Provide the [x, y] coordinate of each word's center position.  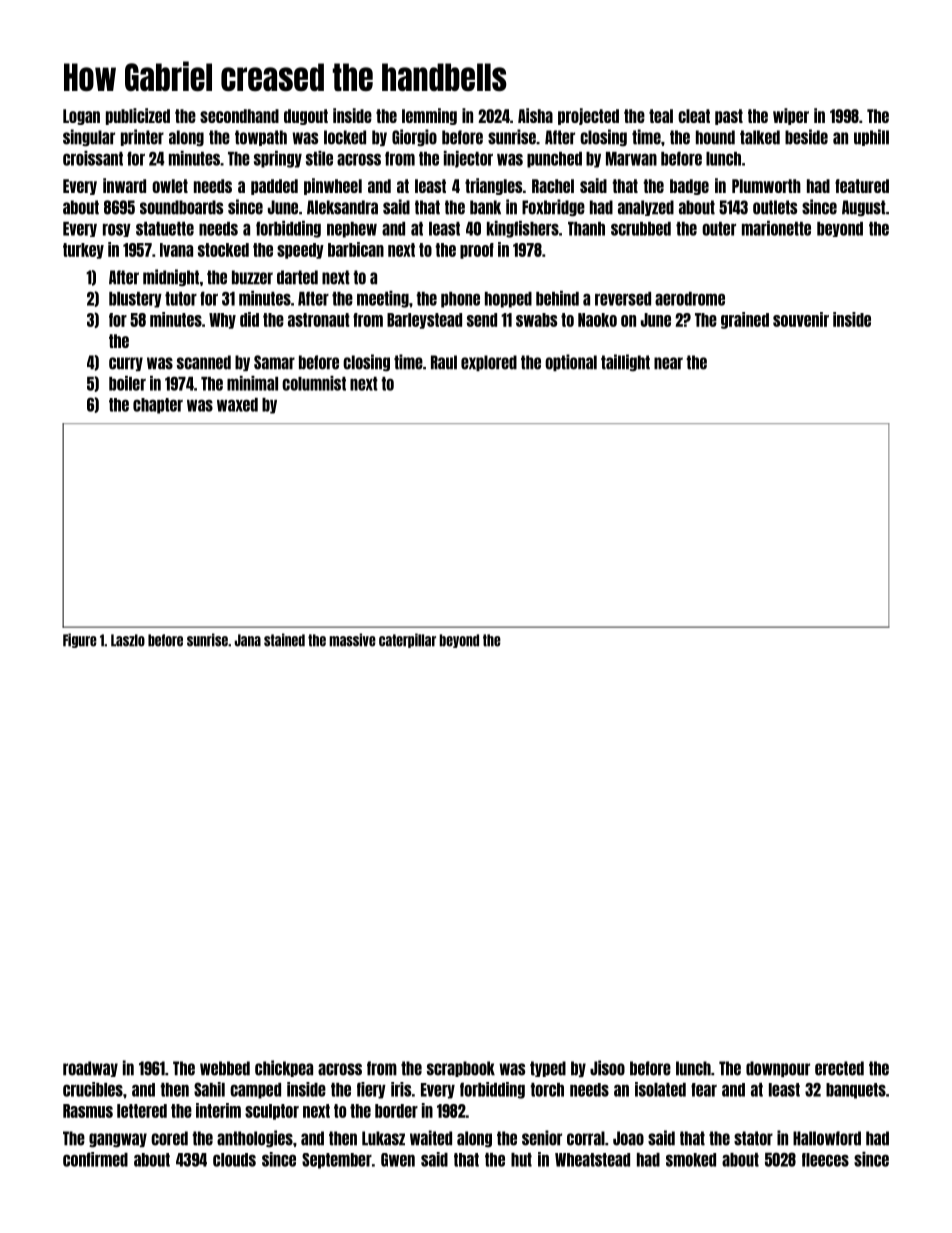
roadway [90, 1069]
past [729, 117]
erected [839, 1068]
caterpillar [407, 640]
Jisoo [607, 1068]
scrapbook [461, 1069]
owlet [170, 186]
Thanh [586, 229]
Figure [80, 640]
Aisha [535, 115]
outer [719, 229]
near [668, 363]
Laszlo [128, 640]
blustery [135, 300]
